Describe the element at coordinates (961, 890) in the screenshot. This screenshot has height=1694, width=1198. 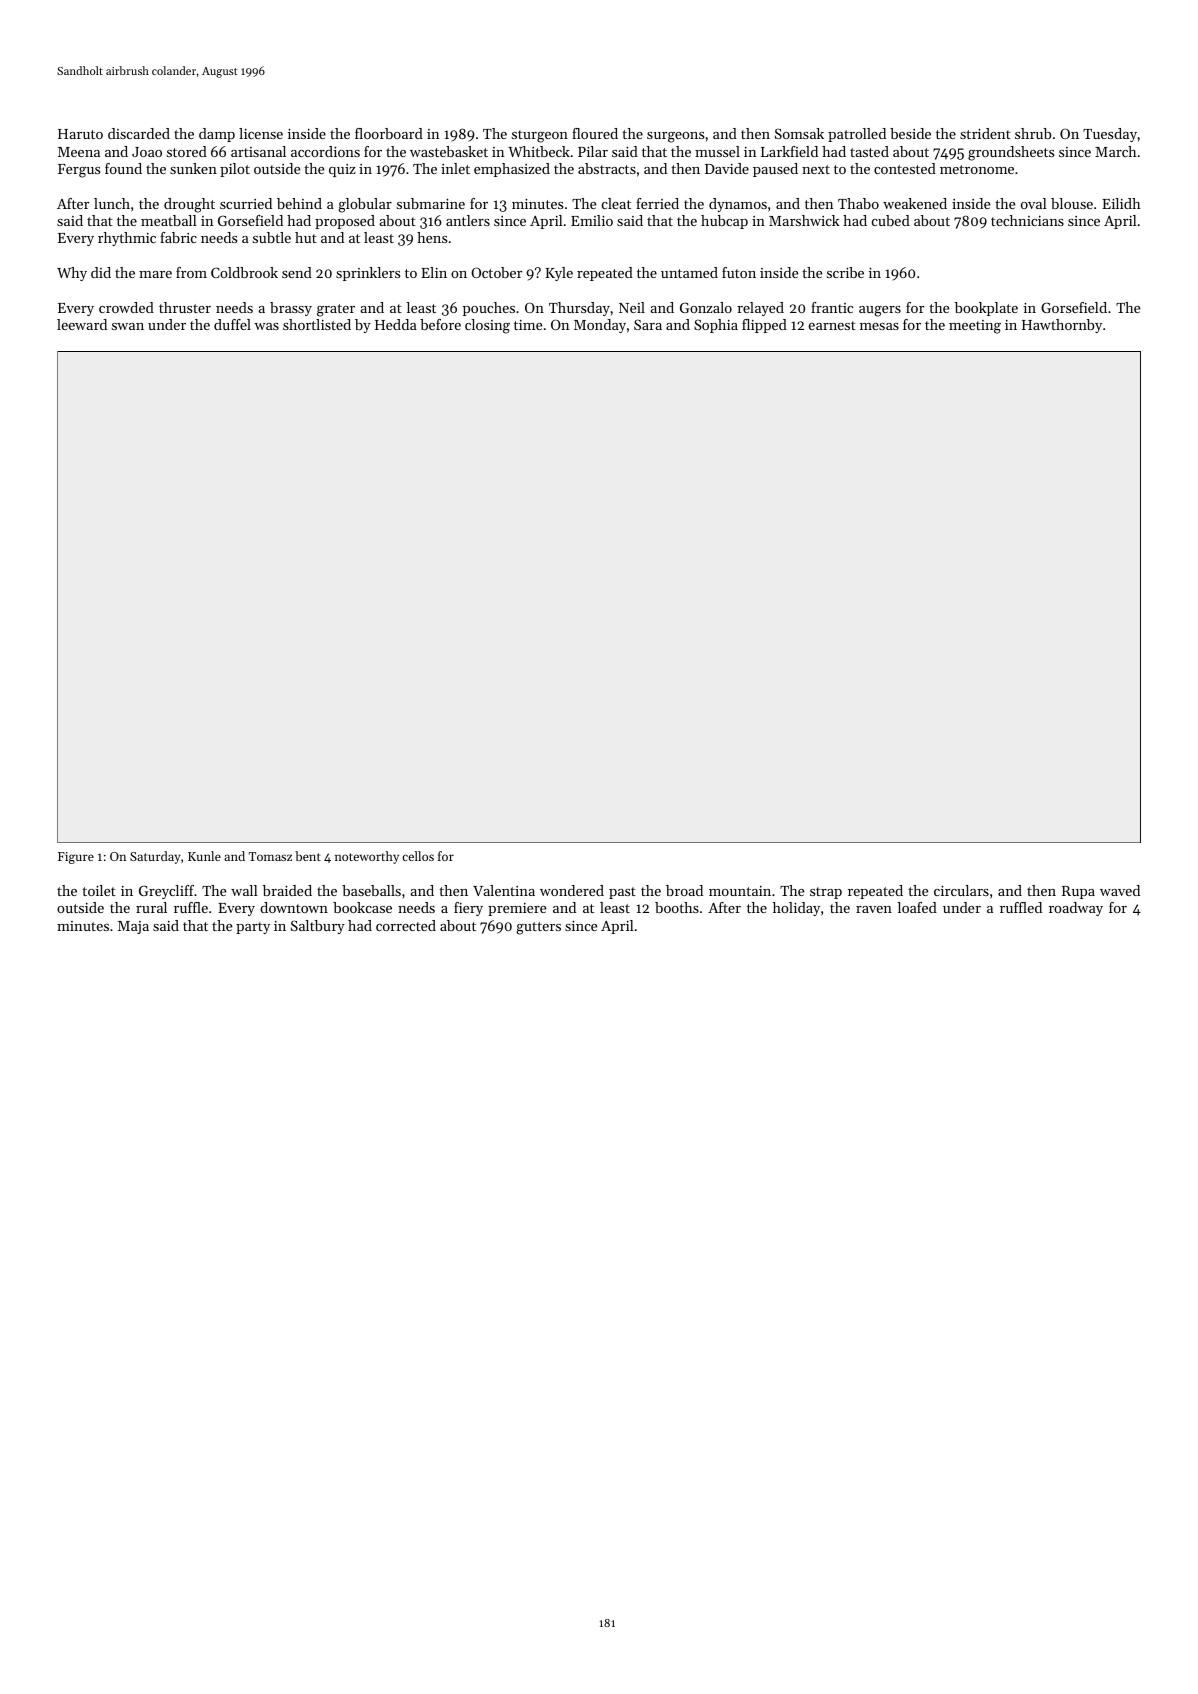
I see `circulars` at that location.
